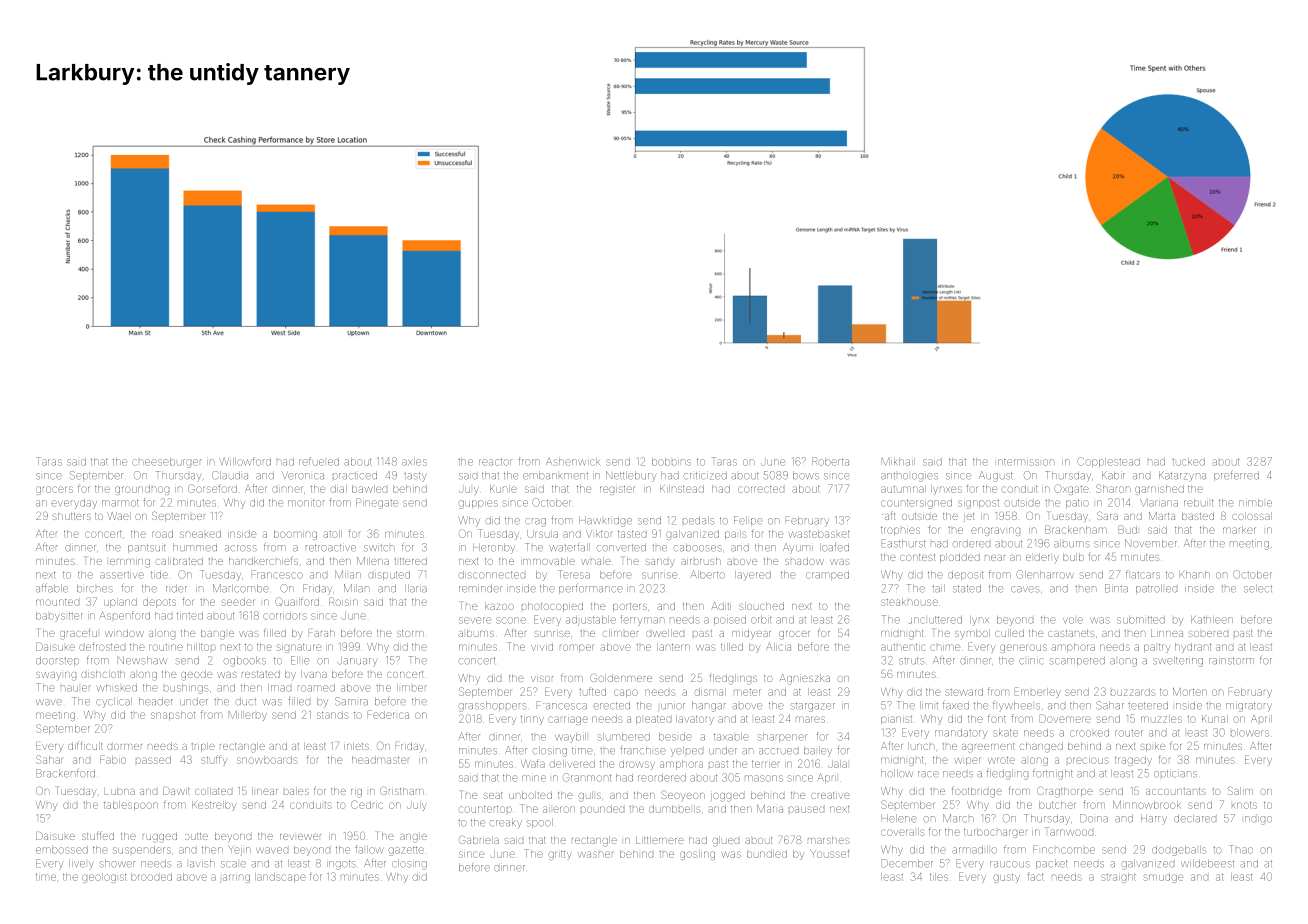  What do you see at coordinates (1188, 462) in the page?
I see `tucked` at bounding box center [1188, 462].
